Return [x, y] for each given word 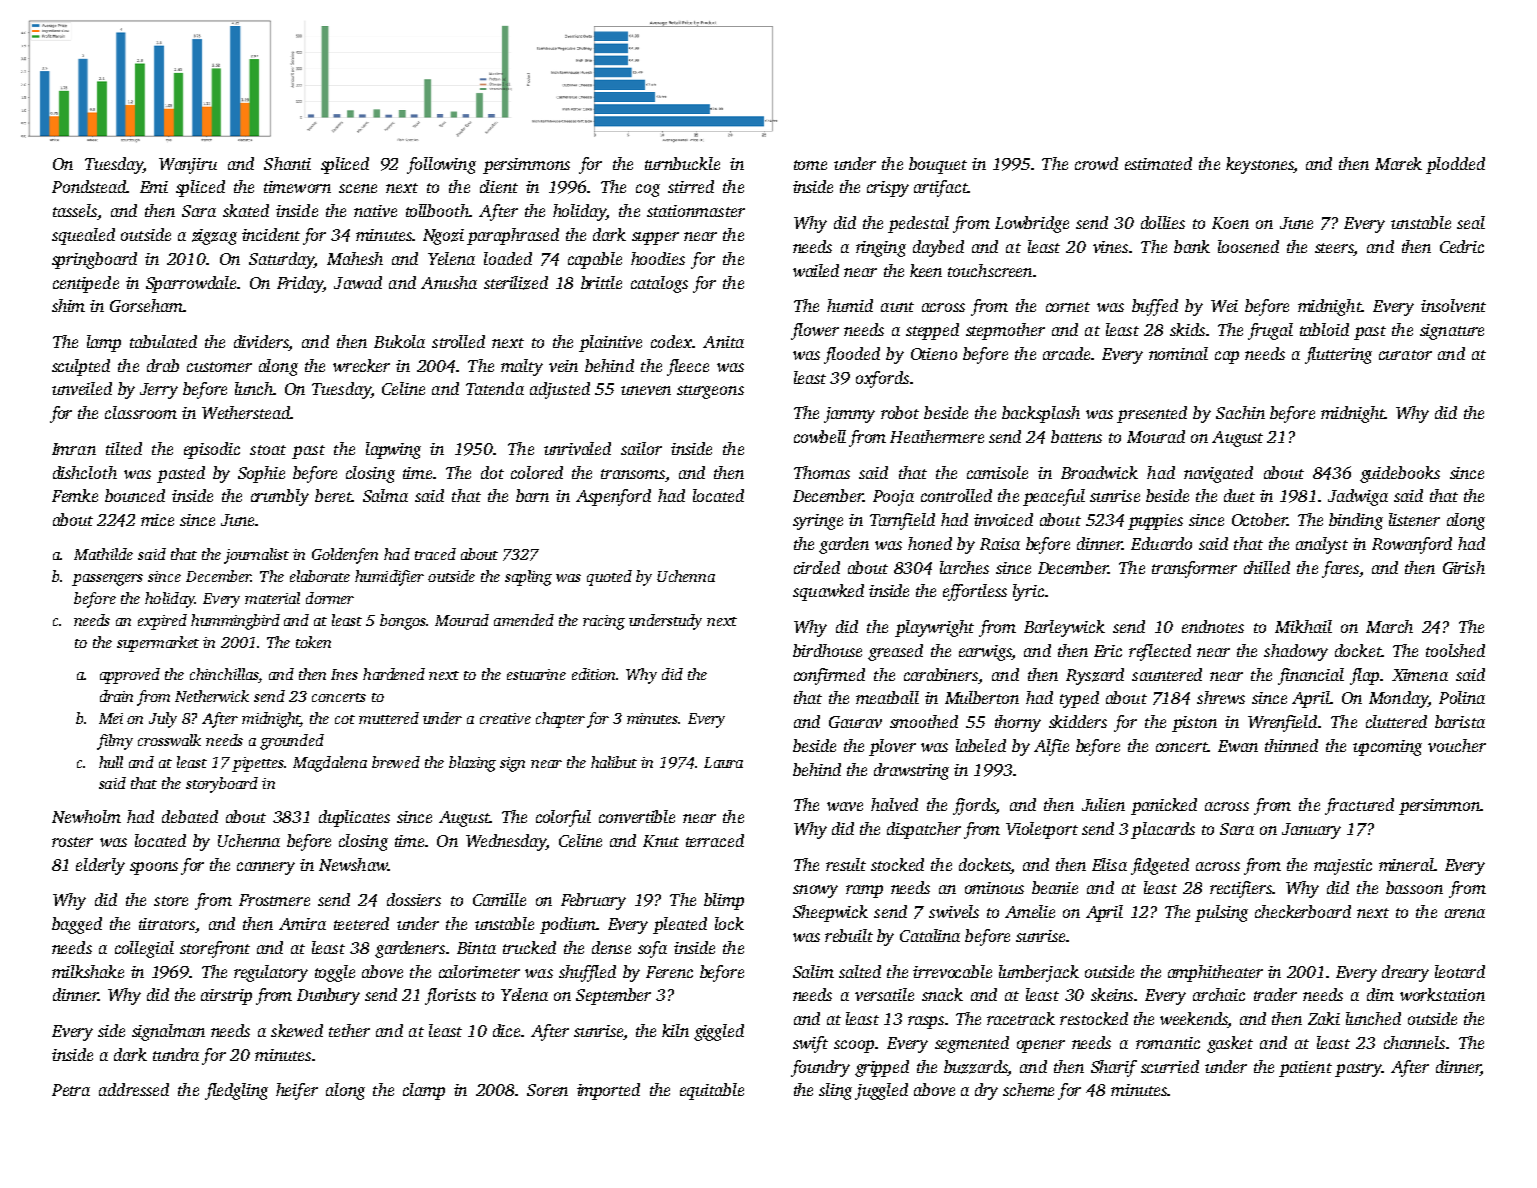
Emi [154, 187]
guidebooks [1400, 474]
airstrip [226, 997]
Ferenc [669, 972]
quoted [609, 578]
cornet [1068, 307]
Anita [723, 342]
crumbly [280, 497]
